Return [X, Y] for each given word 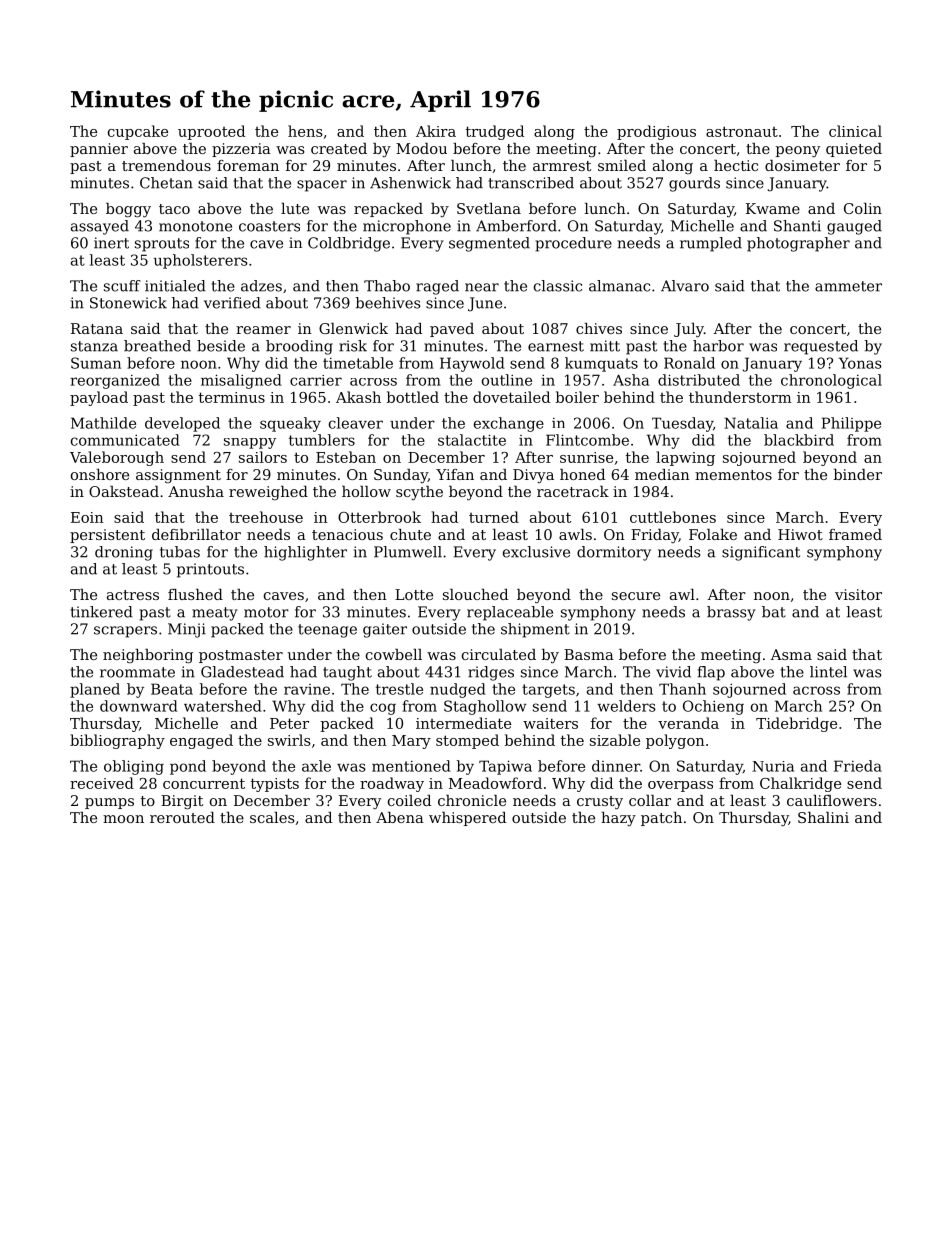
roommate [137, 672]
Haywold [472, 364]
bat [774, 612]
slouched [475, 594]
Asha [631, 380]
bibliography [117, 741]
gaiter [385, 630]
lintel [828, 672]
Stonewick [128, 303]
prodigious [656, 132]
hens [305, 131]
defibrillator [196, 534]
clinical [855, 131]
